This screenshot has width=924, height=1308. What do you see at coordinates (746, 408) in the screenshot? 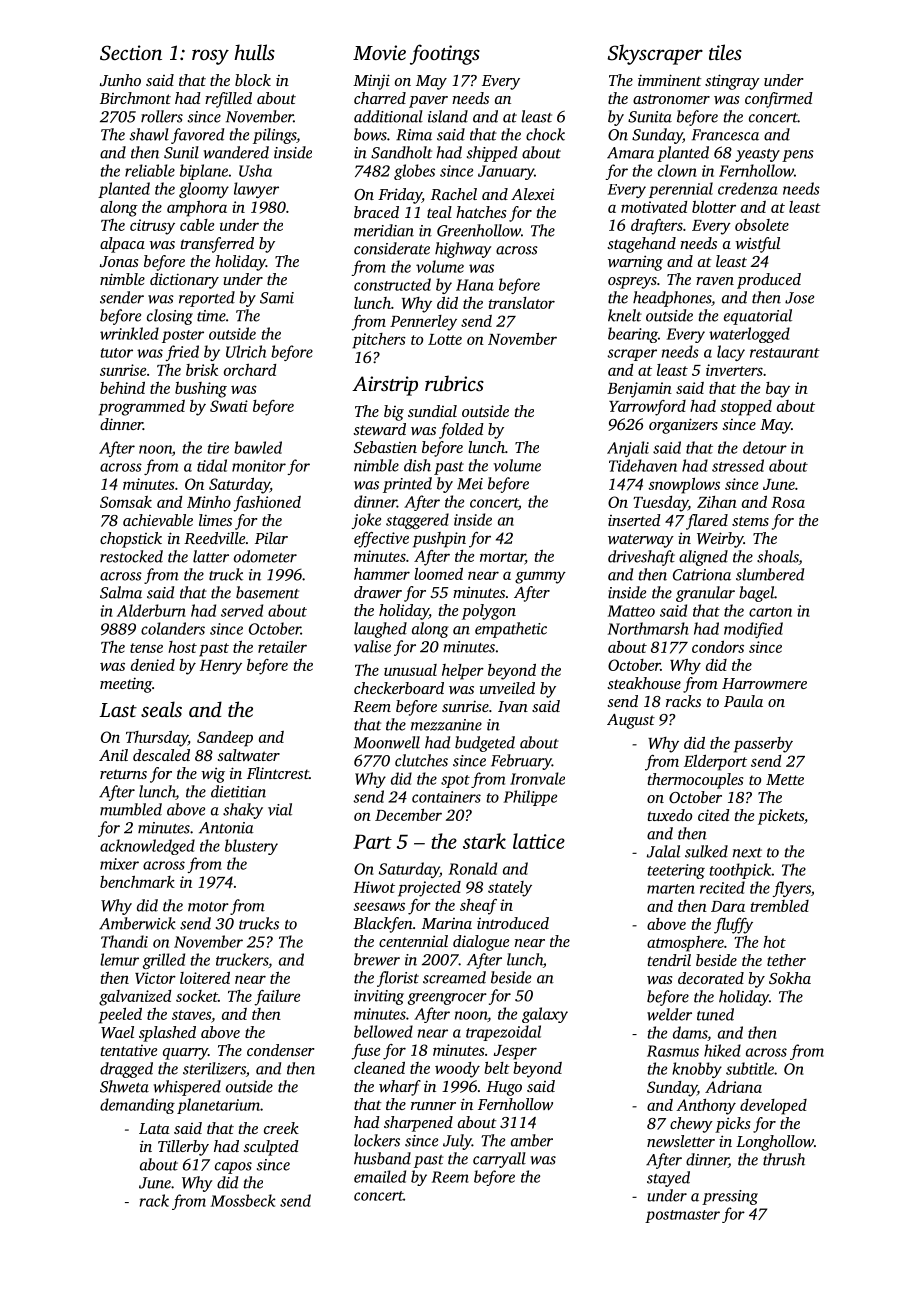
I see `stopped` at bounding box center [746, 408].
